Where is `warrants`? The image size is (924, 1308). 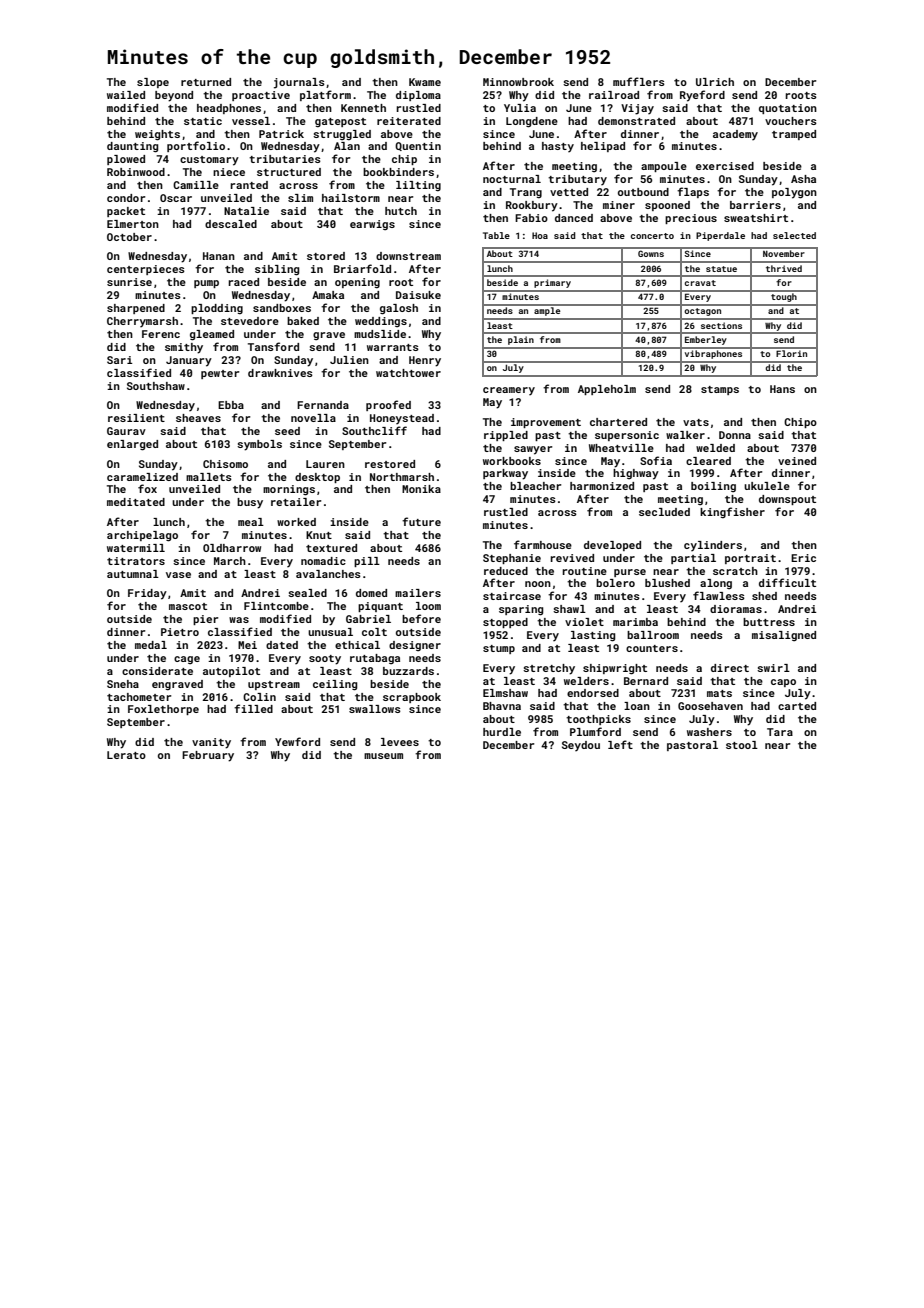
warrants is located at coordinates (393, 347).
